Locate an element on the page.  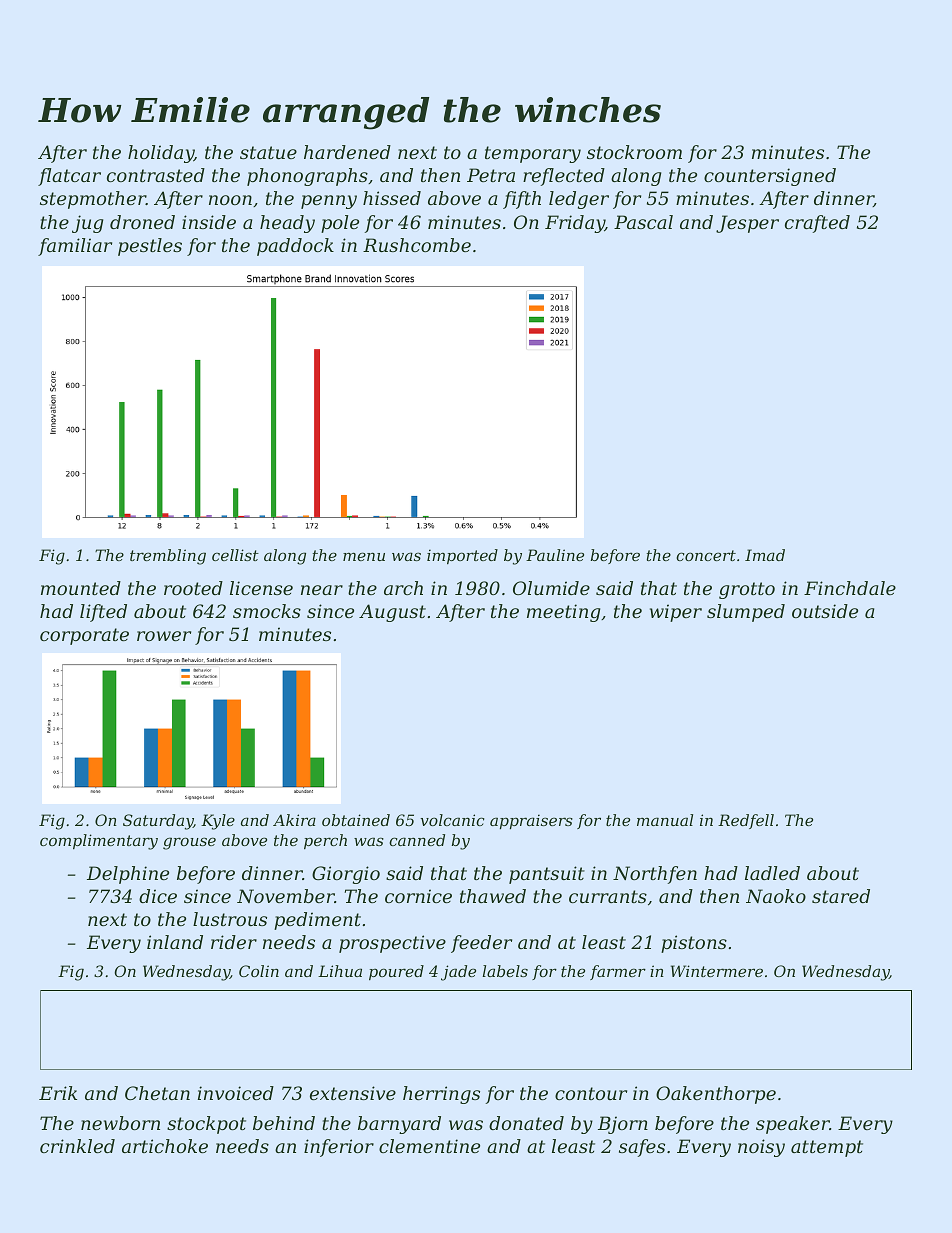
outside is located at coordinates (825, 611).
